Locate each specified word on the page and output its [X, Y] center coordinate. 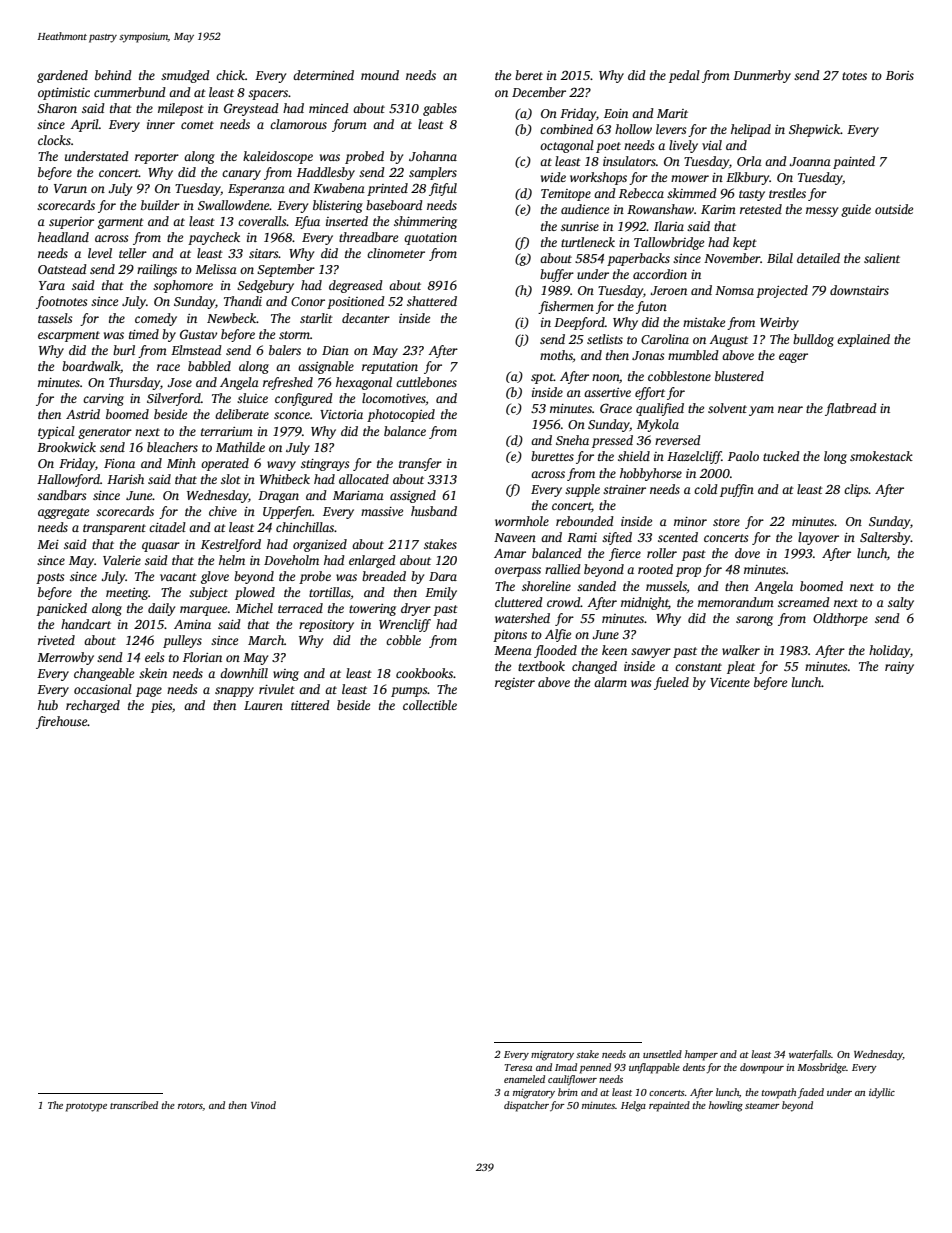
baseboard [394, 205]
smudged [185, 76]
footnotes [61, 302]
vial [712, 145]
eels [154, 657]
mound [380, 75]
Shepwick [814, 130]
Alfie [558, 635]
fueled [671, 683]
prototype [86, 1107]
